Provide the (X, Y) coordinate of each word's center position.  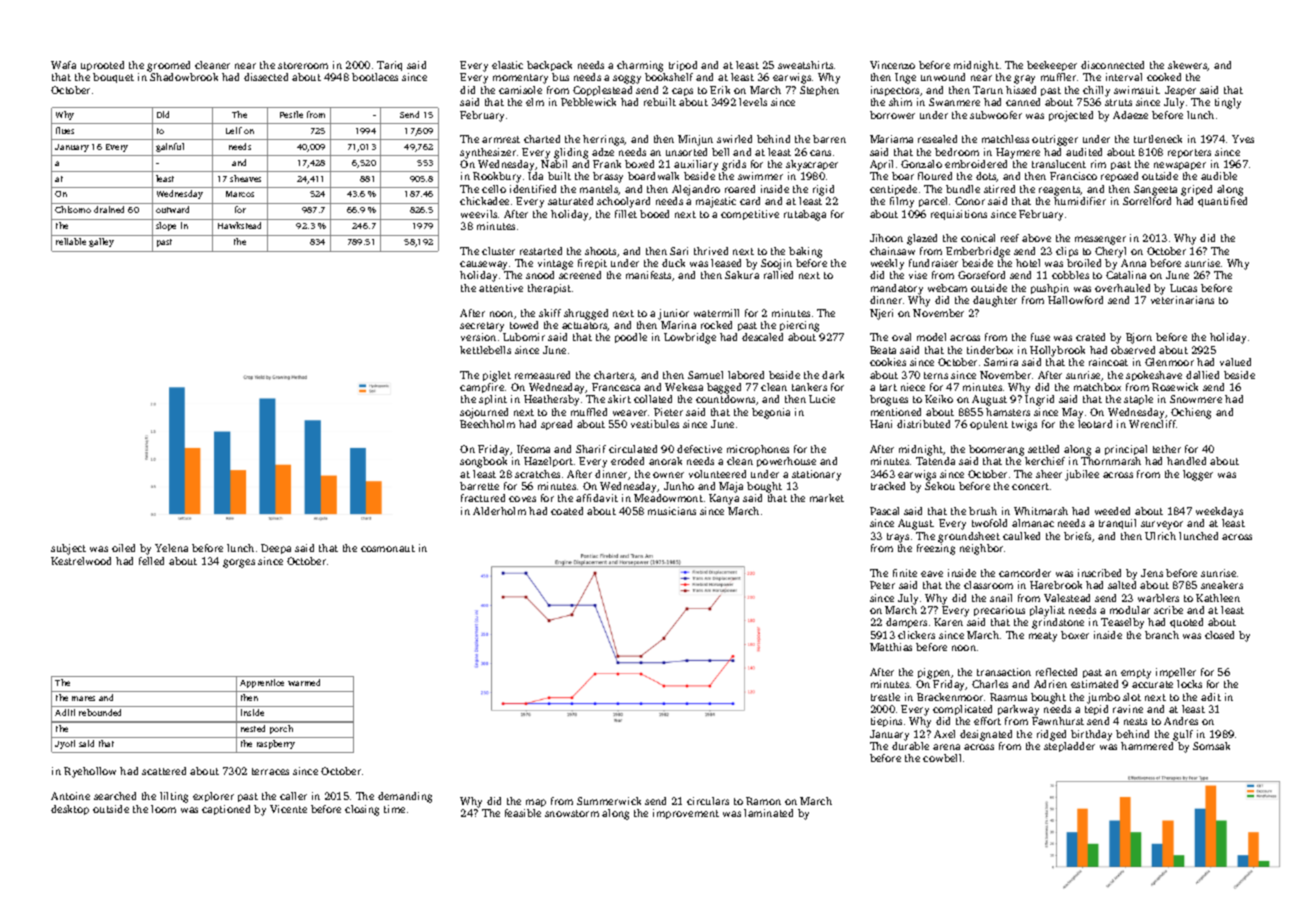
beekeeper (1052, 66)
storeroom (303, 65)
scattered (164, 771)
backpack (549, 66)
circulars (708, 801)
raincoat (1108, 362)
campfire (482, 388)
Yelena (171, 548)
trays (898, 538)
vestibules (655, 424)
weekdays (1219, 512)
